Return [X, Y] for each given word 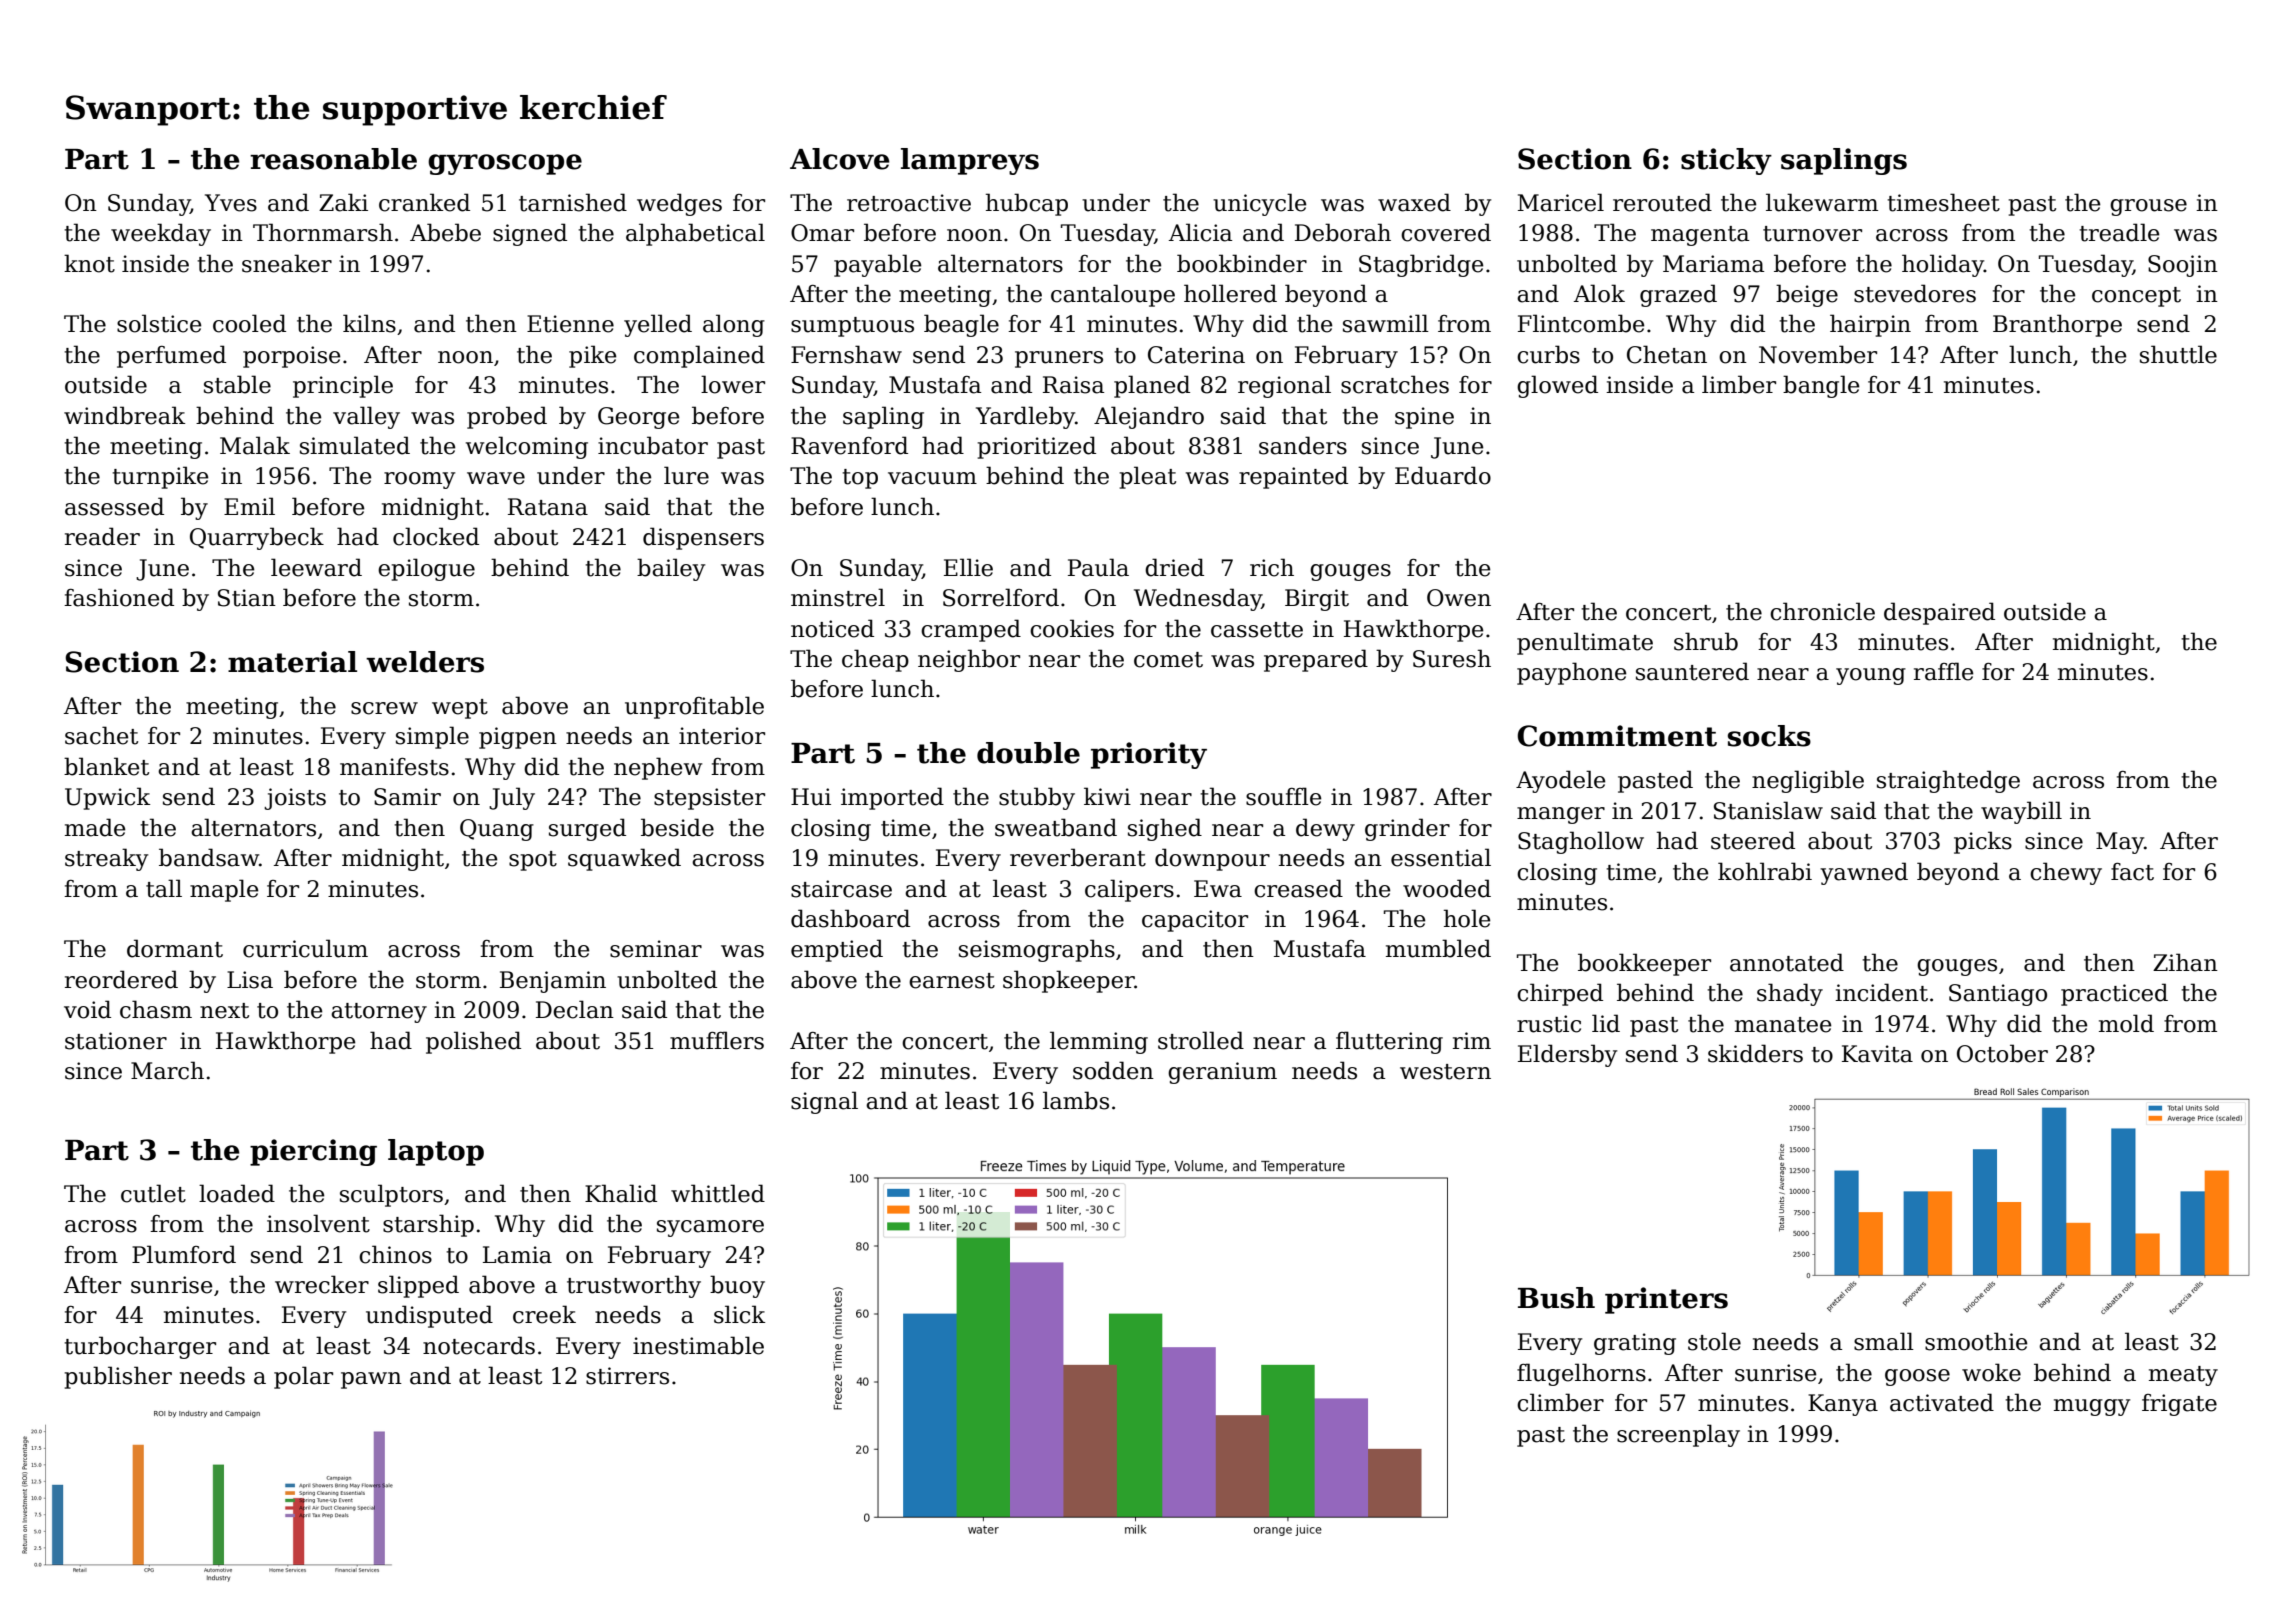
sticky [1726, 161]
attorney [379, 1013]
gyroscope [505, 164]
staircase [841, 889]
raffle [1944, 671]
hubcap [1027, 204]
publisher [118, 1377]
